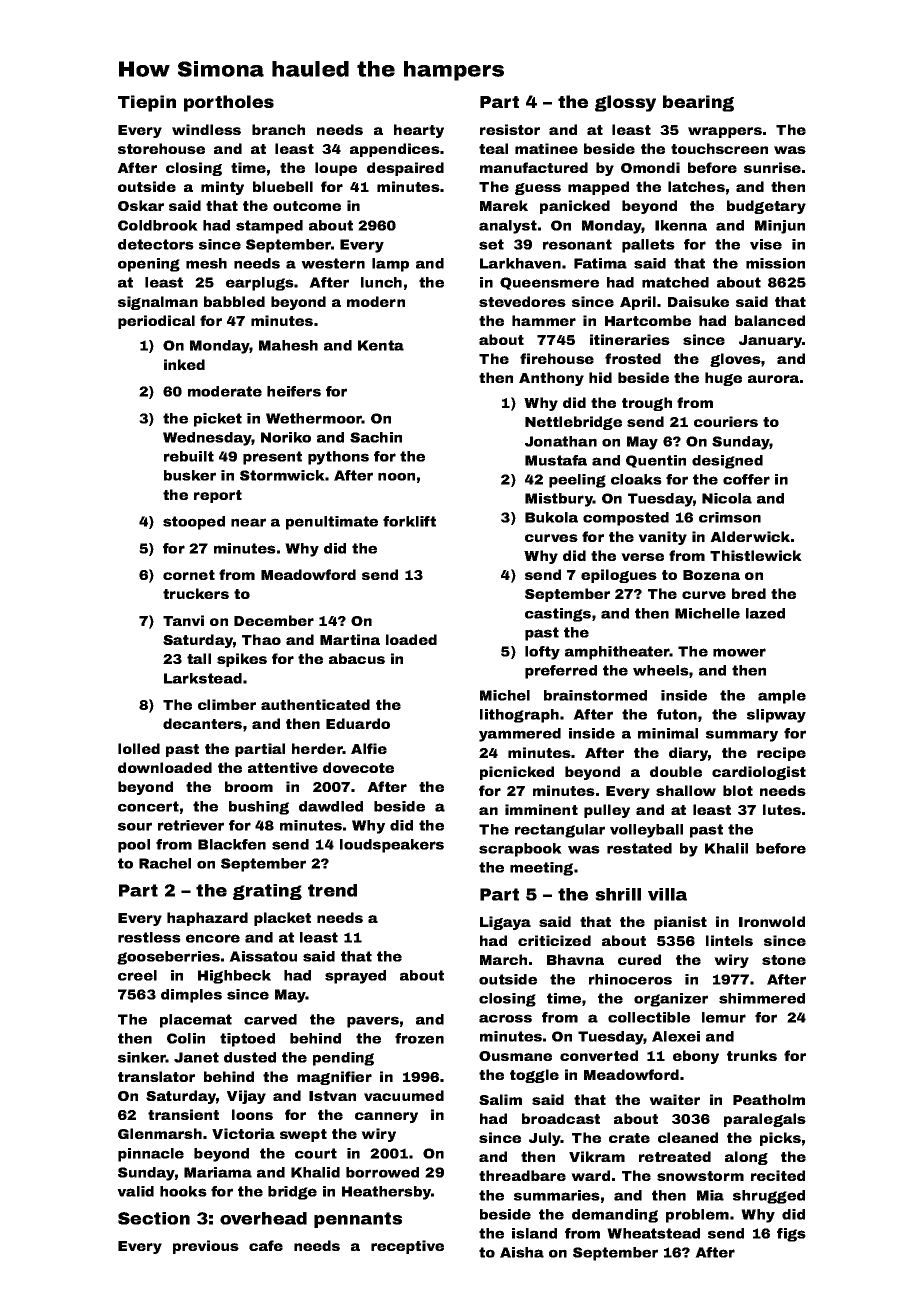 This document has height=1314, width=924. Describe the element at coordinates (396, 476) in the document. I see `noon` at that location.
